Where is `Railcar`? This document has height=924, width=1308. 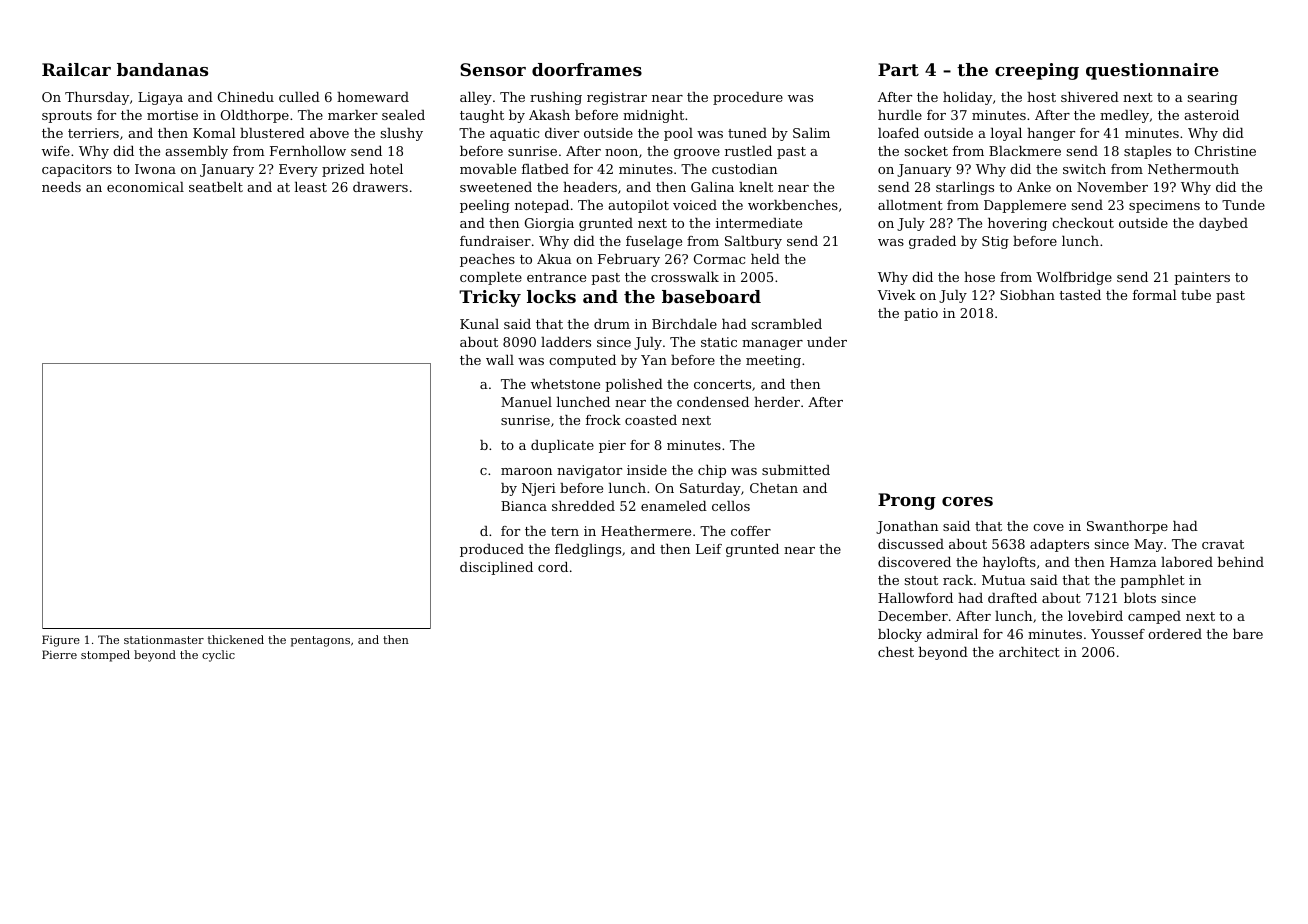
Railcar is located at coordinates (76, 69).
